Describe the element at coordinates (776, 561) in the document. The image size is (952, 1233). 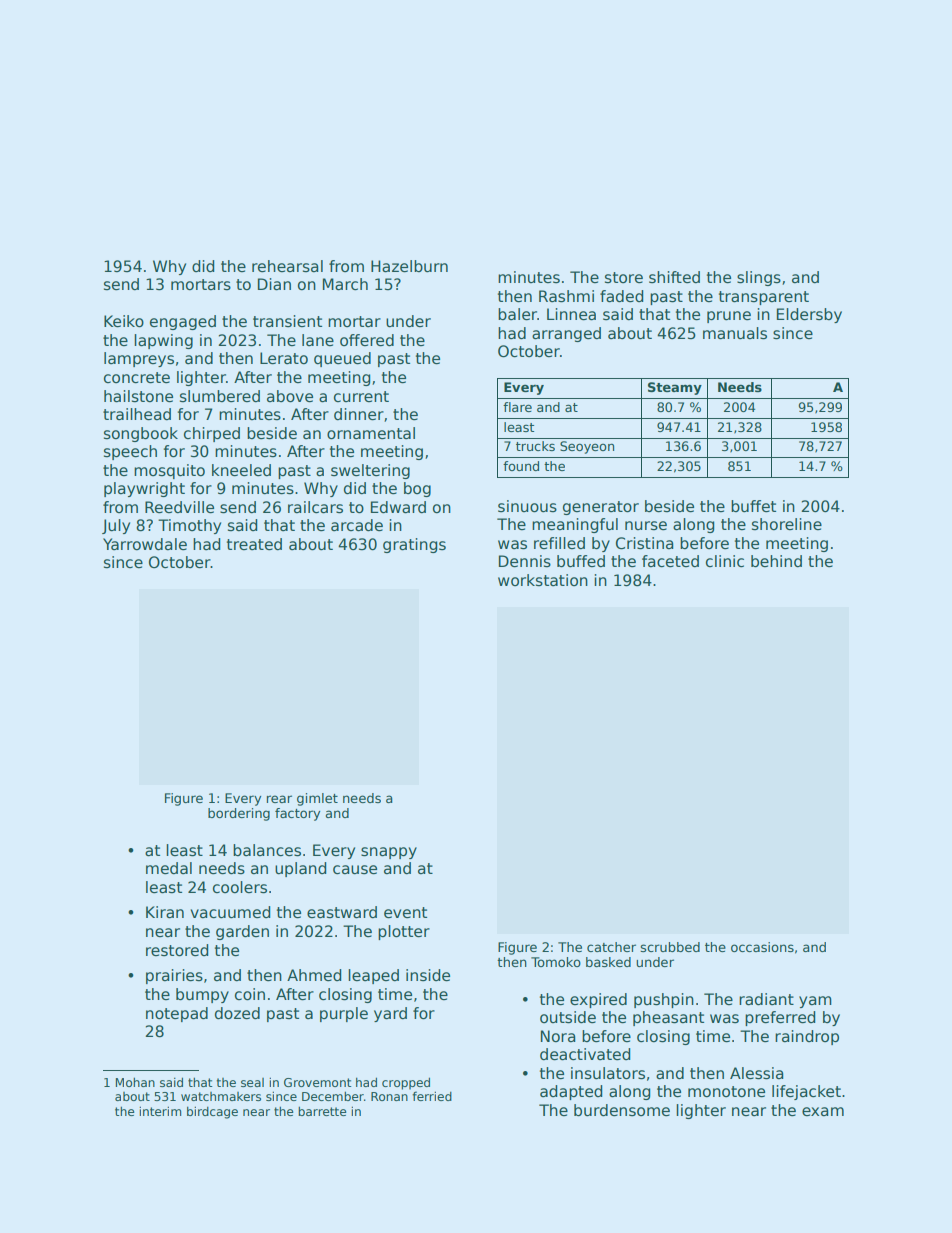
I see `behind` at that location.
